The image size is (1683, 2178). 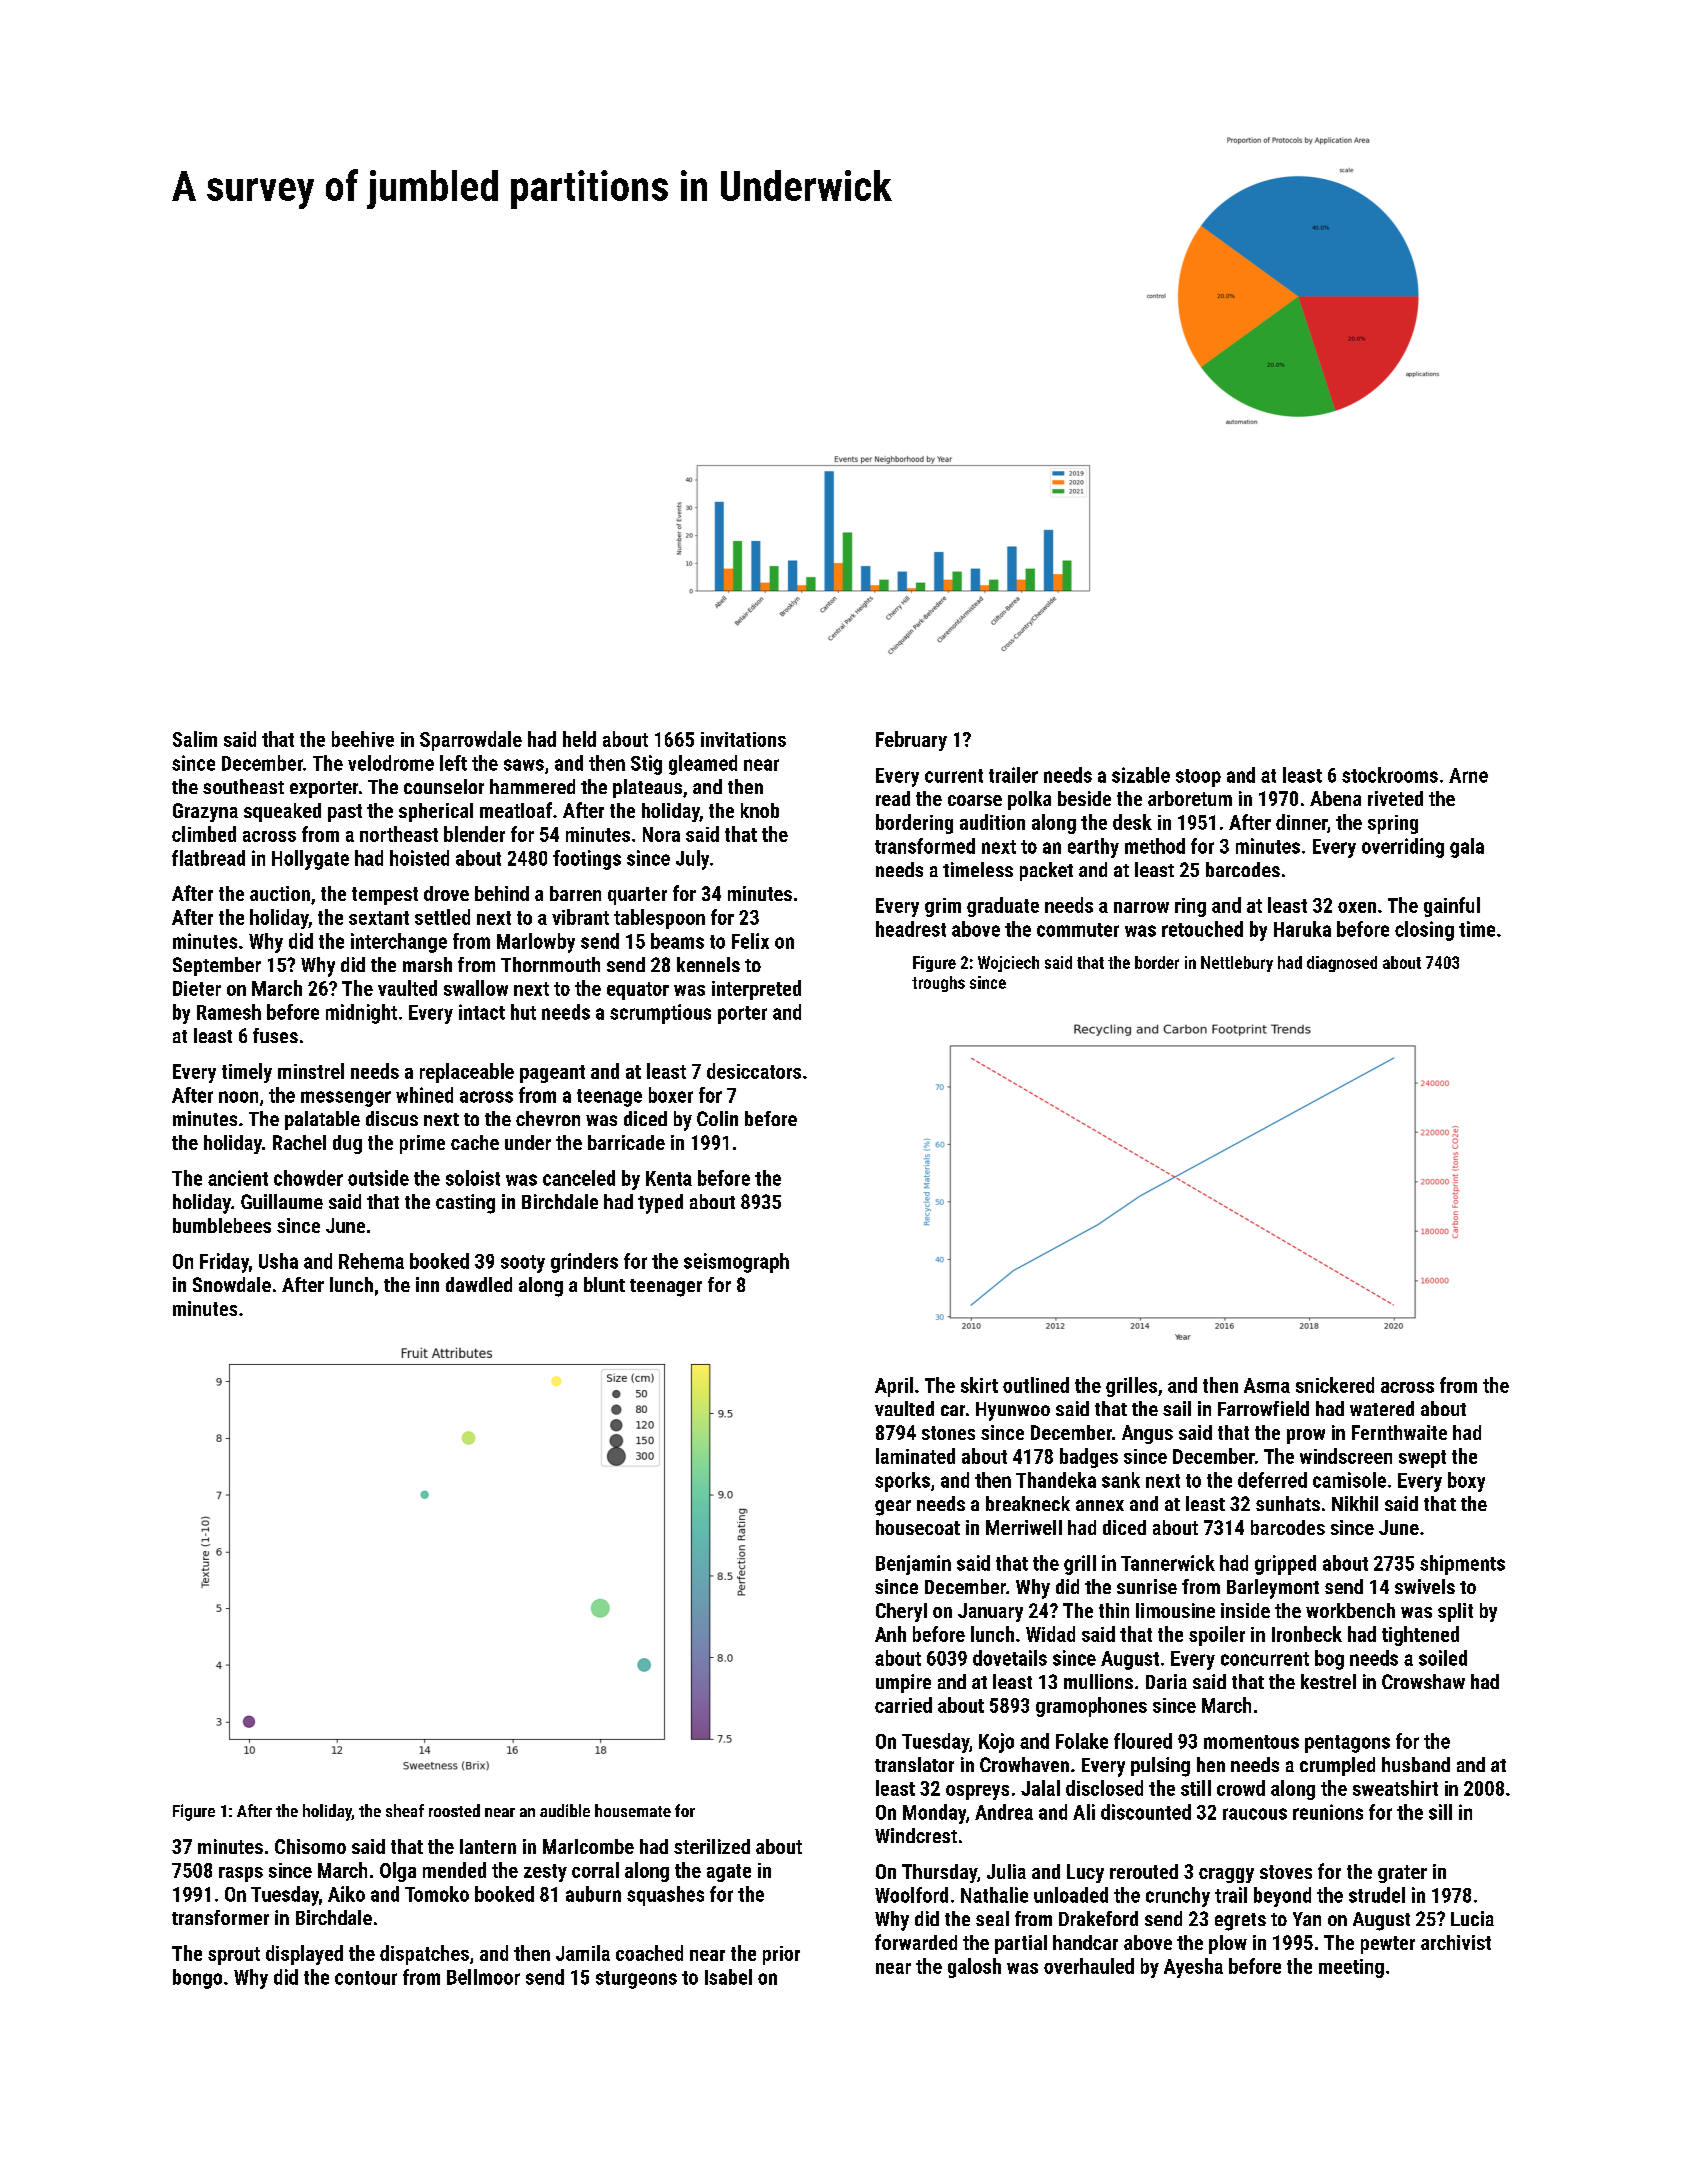 What do you see at coordinates (195, 739) in the screenshot?
I see `Salim` at bounding box center [195, 739].
